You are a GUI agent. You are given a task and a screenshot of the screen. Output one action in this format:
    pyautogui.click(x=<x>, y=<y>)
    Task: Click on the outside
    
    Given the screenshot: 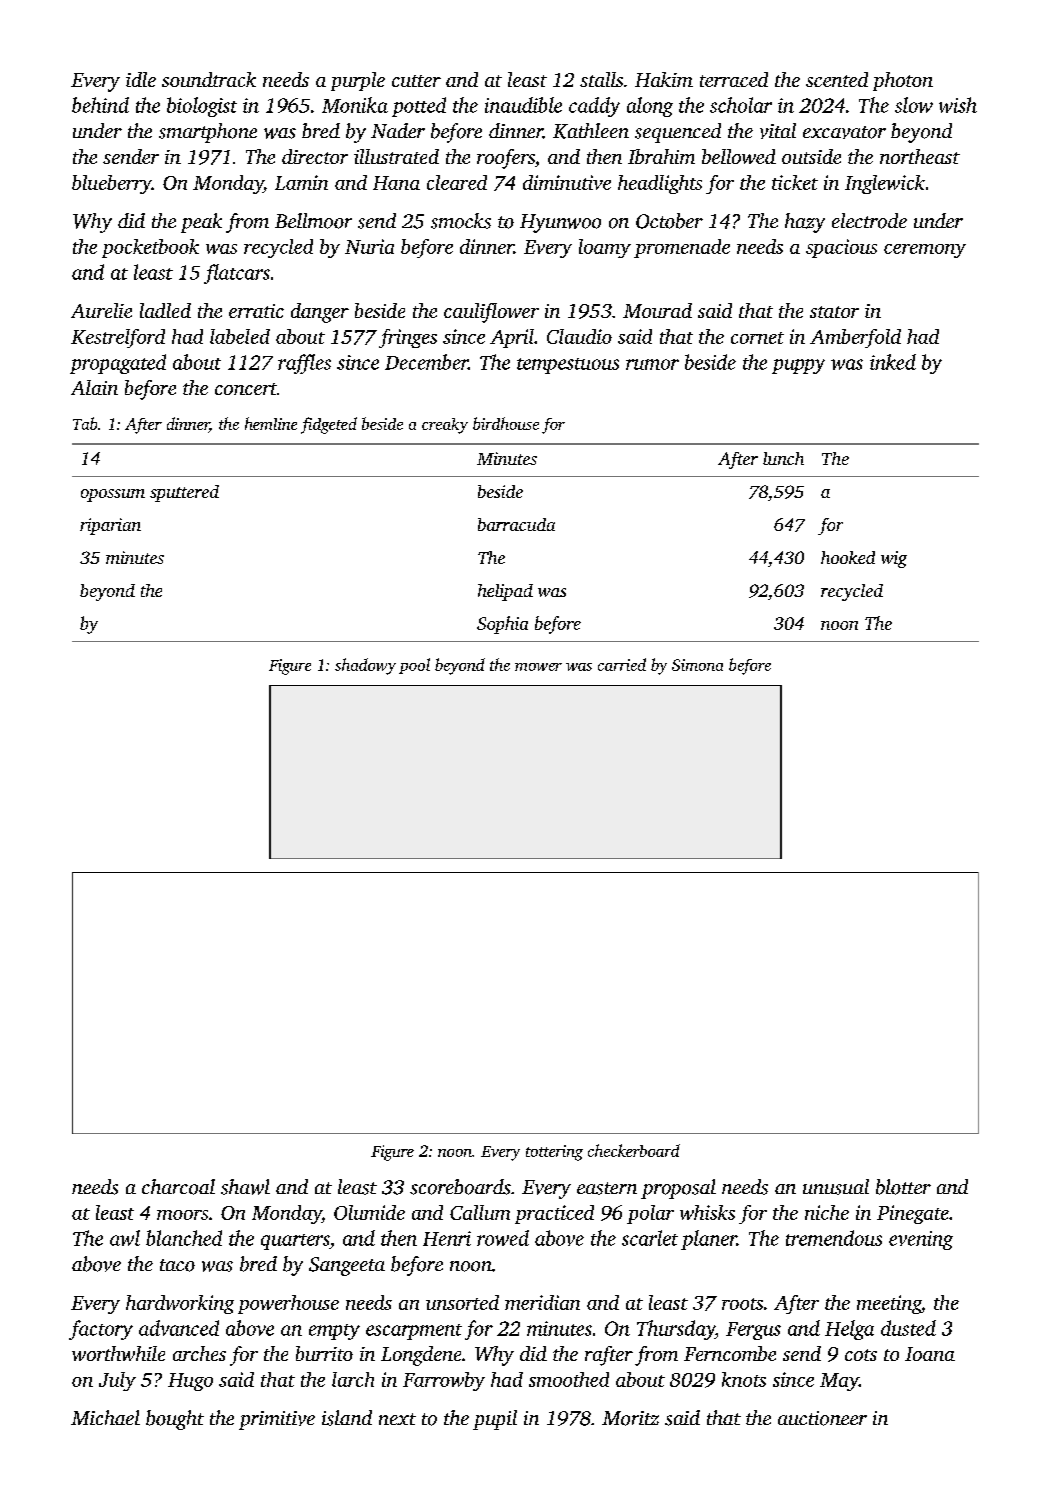 What is the action you would take?
    pyautogui.click(x=811, y=156)
